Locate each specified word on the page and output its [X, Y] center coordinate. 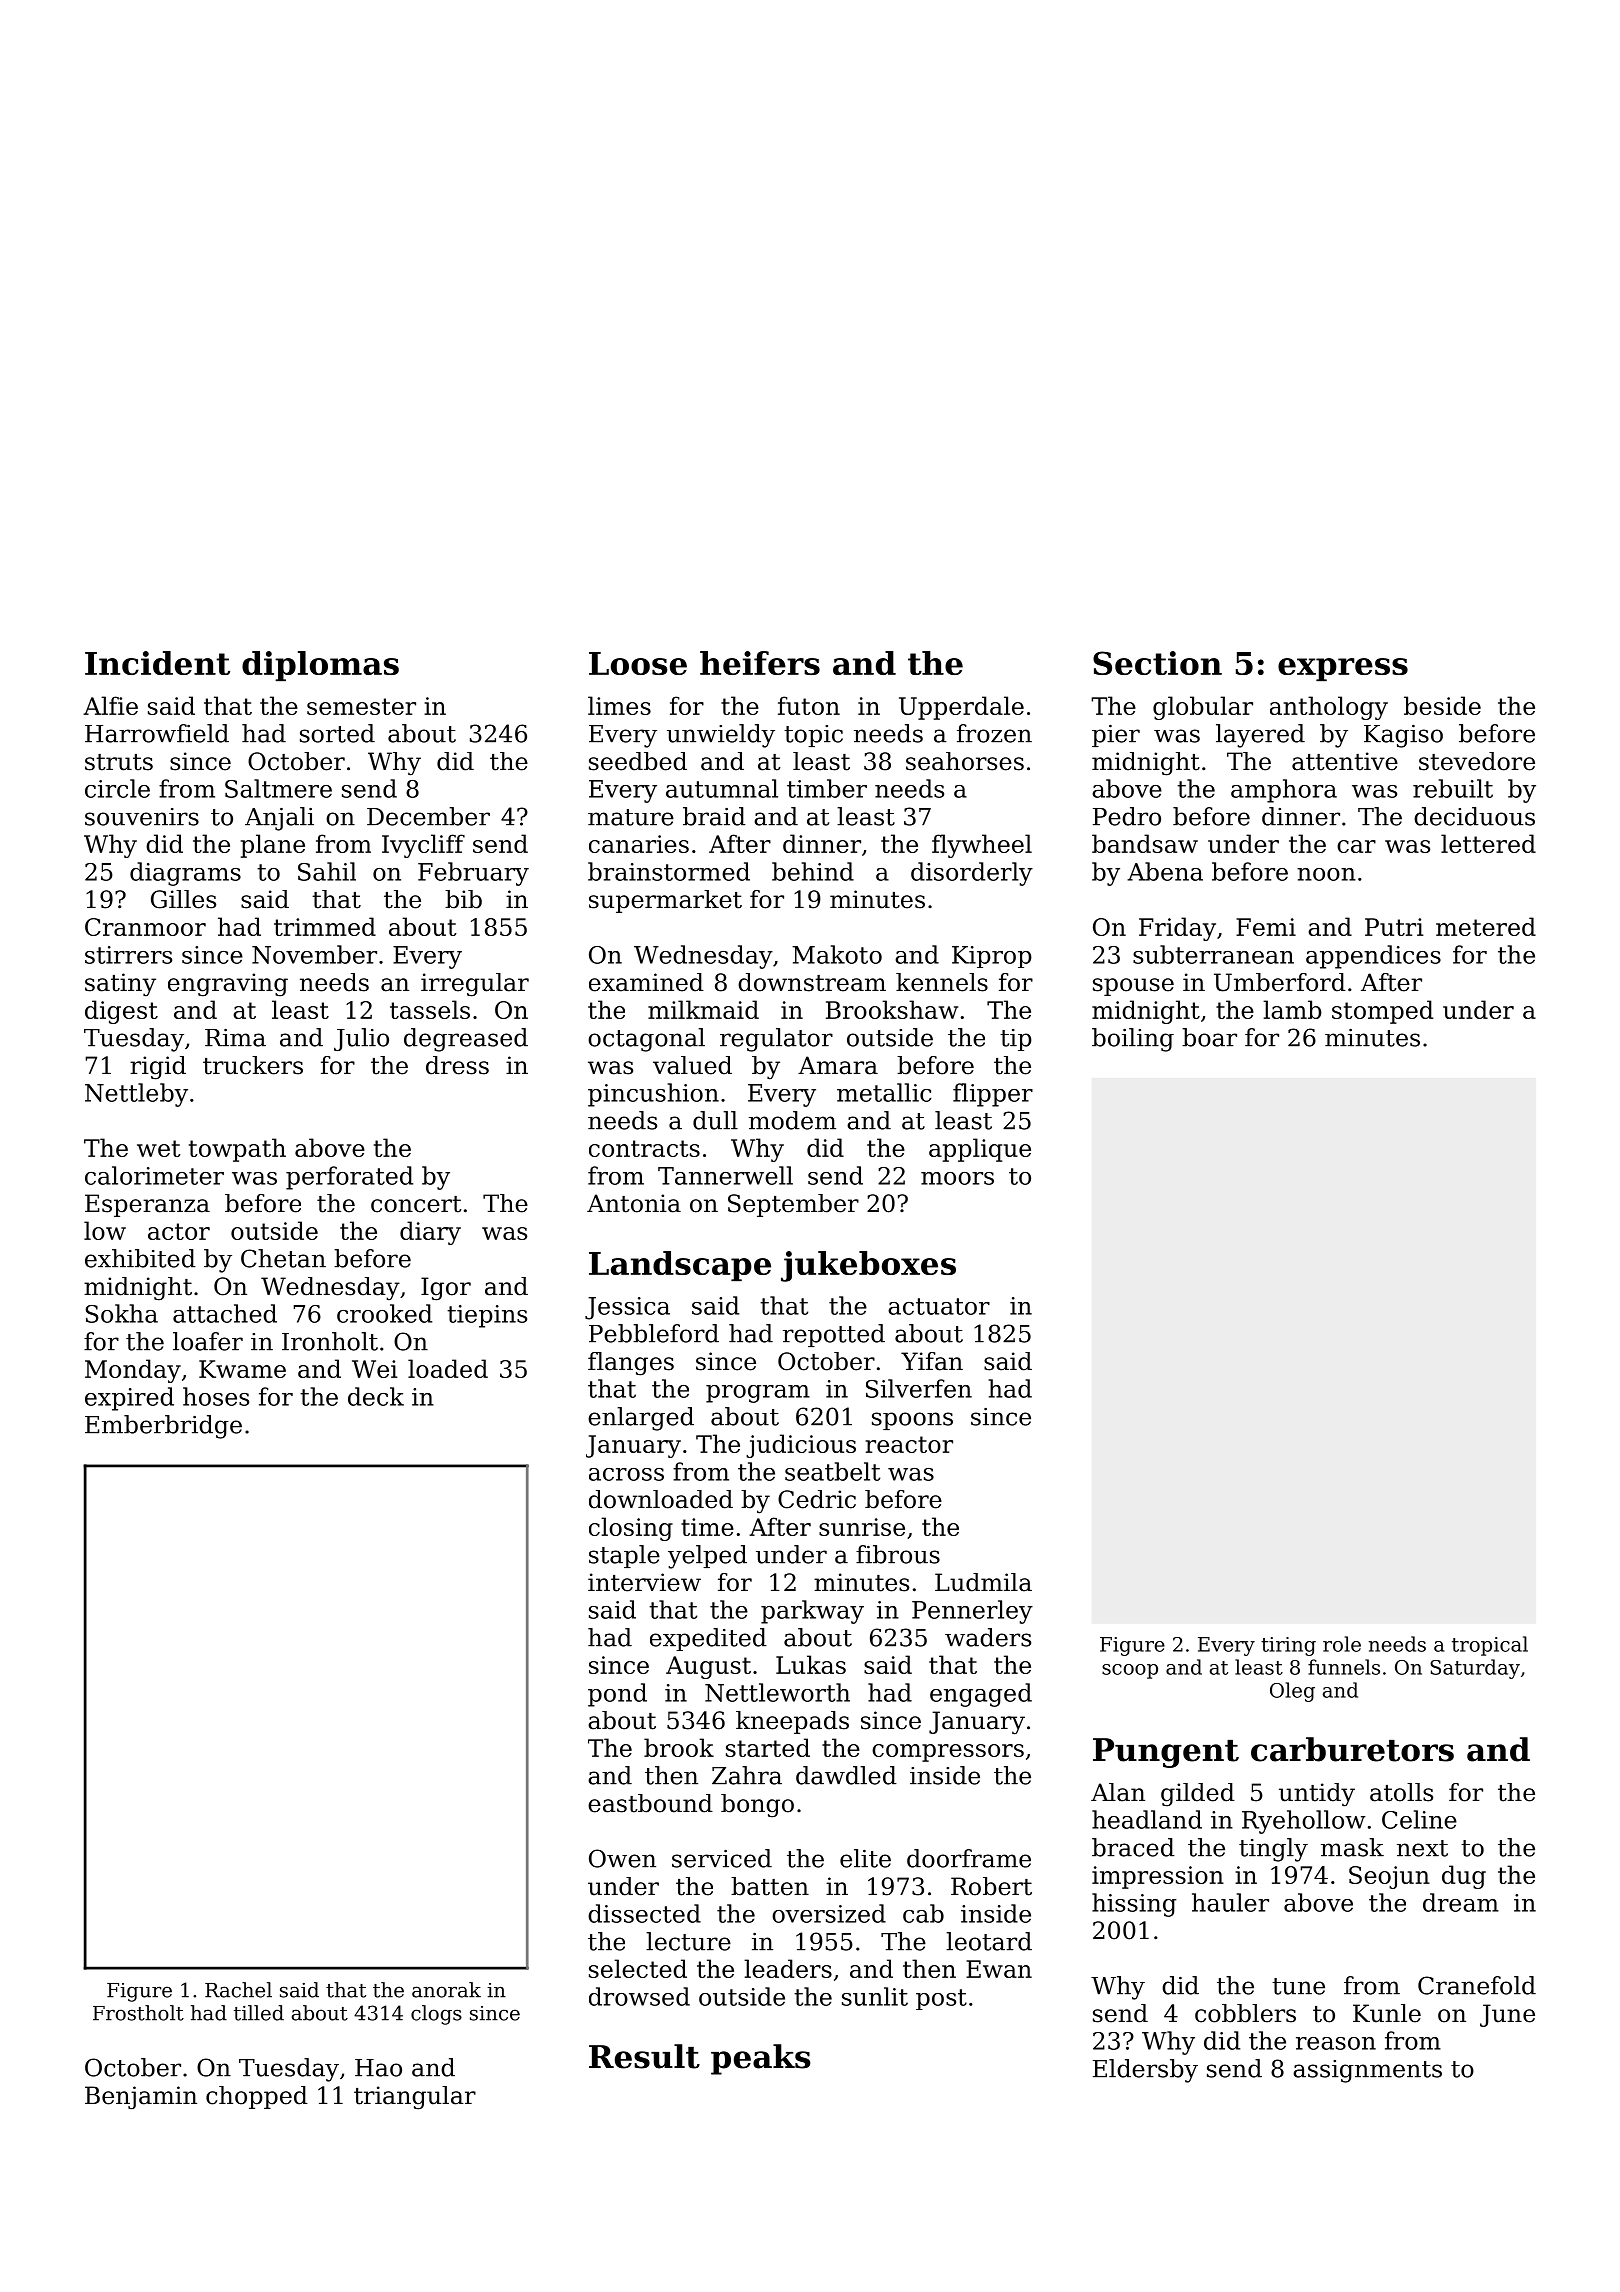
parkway [812, 1612]
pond [617, 1695]
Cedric [817, 1499]
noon [1326, 874]
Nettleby [136, 1095]
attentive [1345, 761]
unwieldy [721, 736]
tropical [1490, 1646]
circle [117, 788]
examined [646, 982]
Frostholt [138, 2013]
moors [957, 1178]
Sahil [327, 871]
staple [624, 1556]
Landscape [680, 1266]
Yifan [932, 1361]
